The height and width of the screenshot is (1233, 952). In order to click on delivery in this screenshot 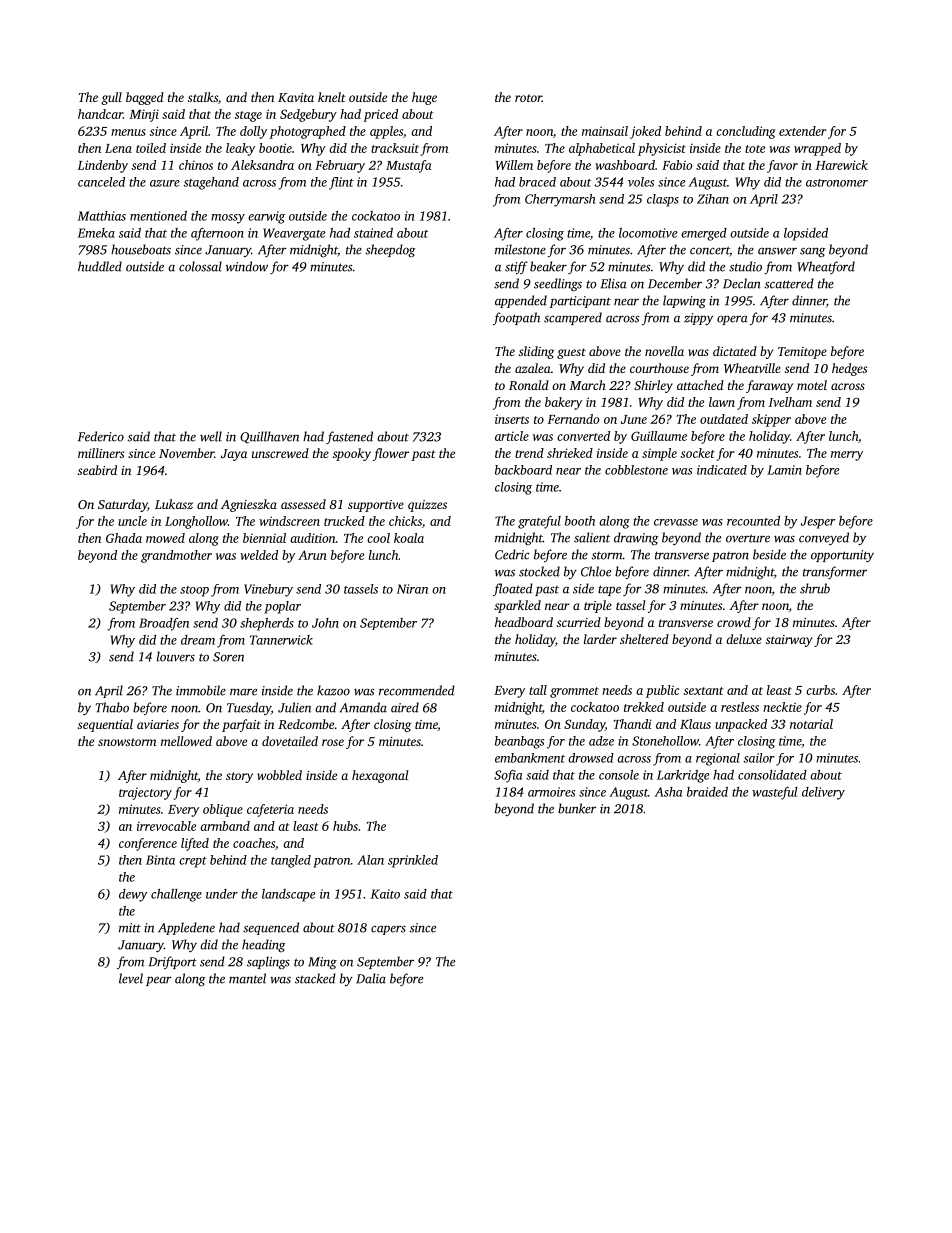, I will do `click(823, 793)`.
